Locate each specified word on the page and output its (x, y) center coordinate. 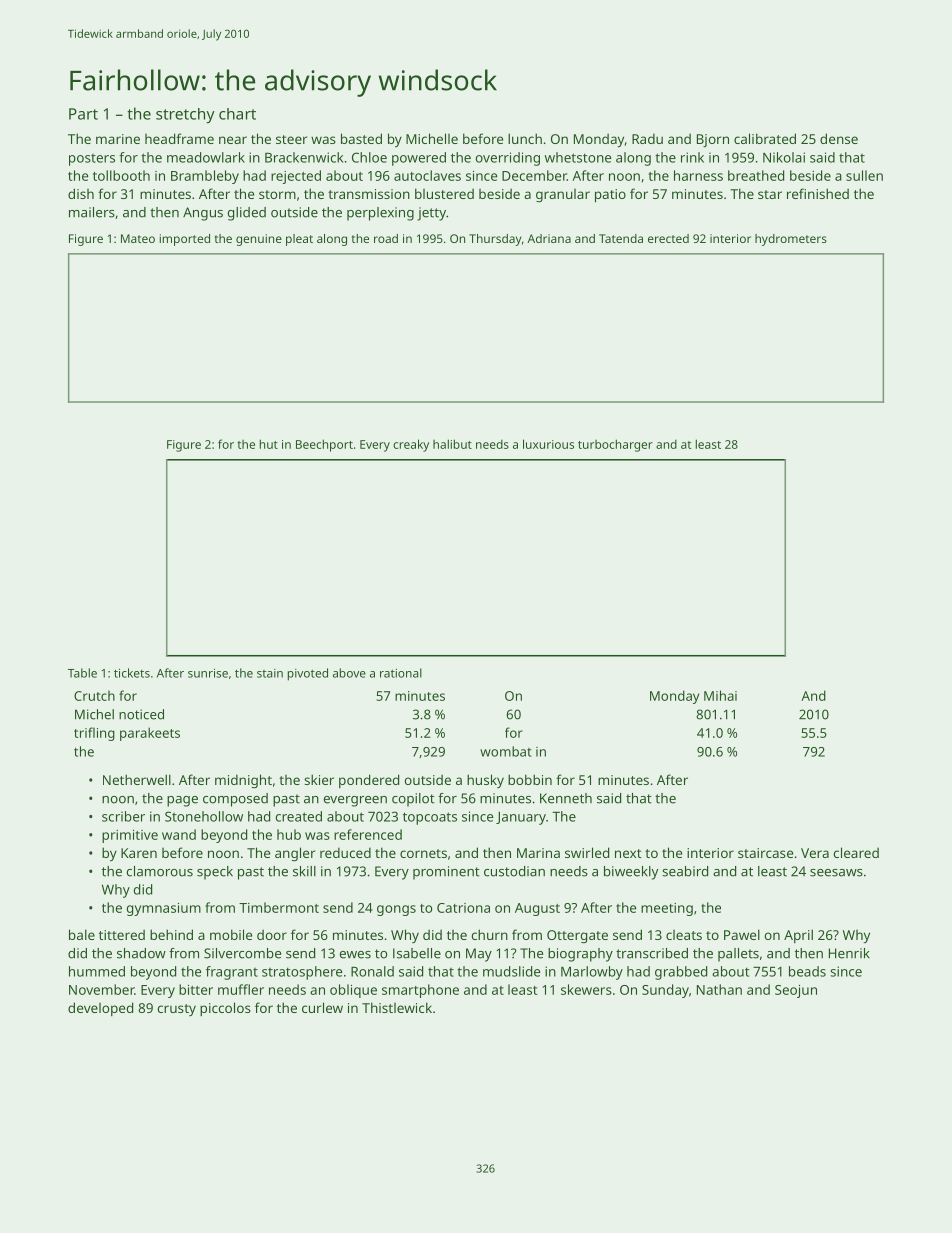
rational (401, 673)
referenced (368, 834)
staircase (765, 853)
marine (118, 139)
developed (100, 1009)
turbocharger (615, 445)
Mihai (720, 695)
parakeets (150, 734)
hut (269, 444)
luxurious (548, 444)
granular (563, 195)
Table (82, 673)
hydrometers (791, 240)
